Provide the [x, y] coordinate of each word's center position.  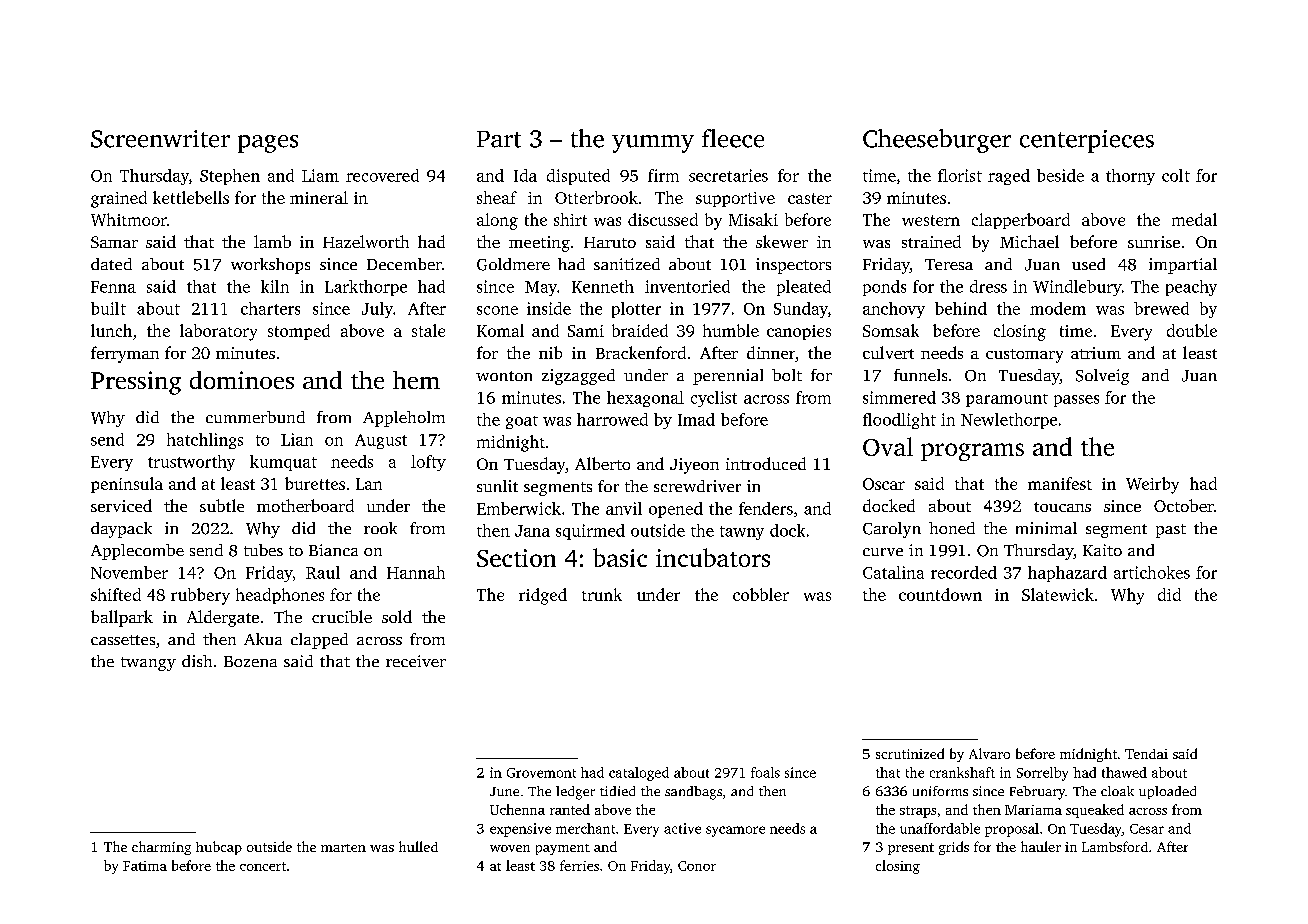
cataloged [639, 774]
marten [343, 848]
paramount [1007, 400]
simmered [899, 397]
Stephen [230, 177]
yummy [653, 144]
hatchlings [205, 441]
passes [1076, 401]
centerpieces [1087, 141]
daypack [121, 530]
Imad [696, 419]
